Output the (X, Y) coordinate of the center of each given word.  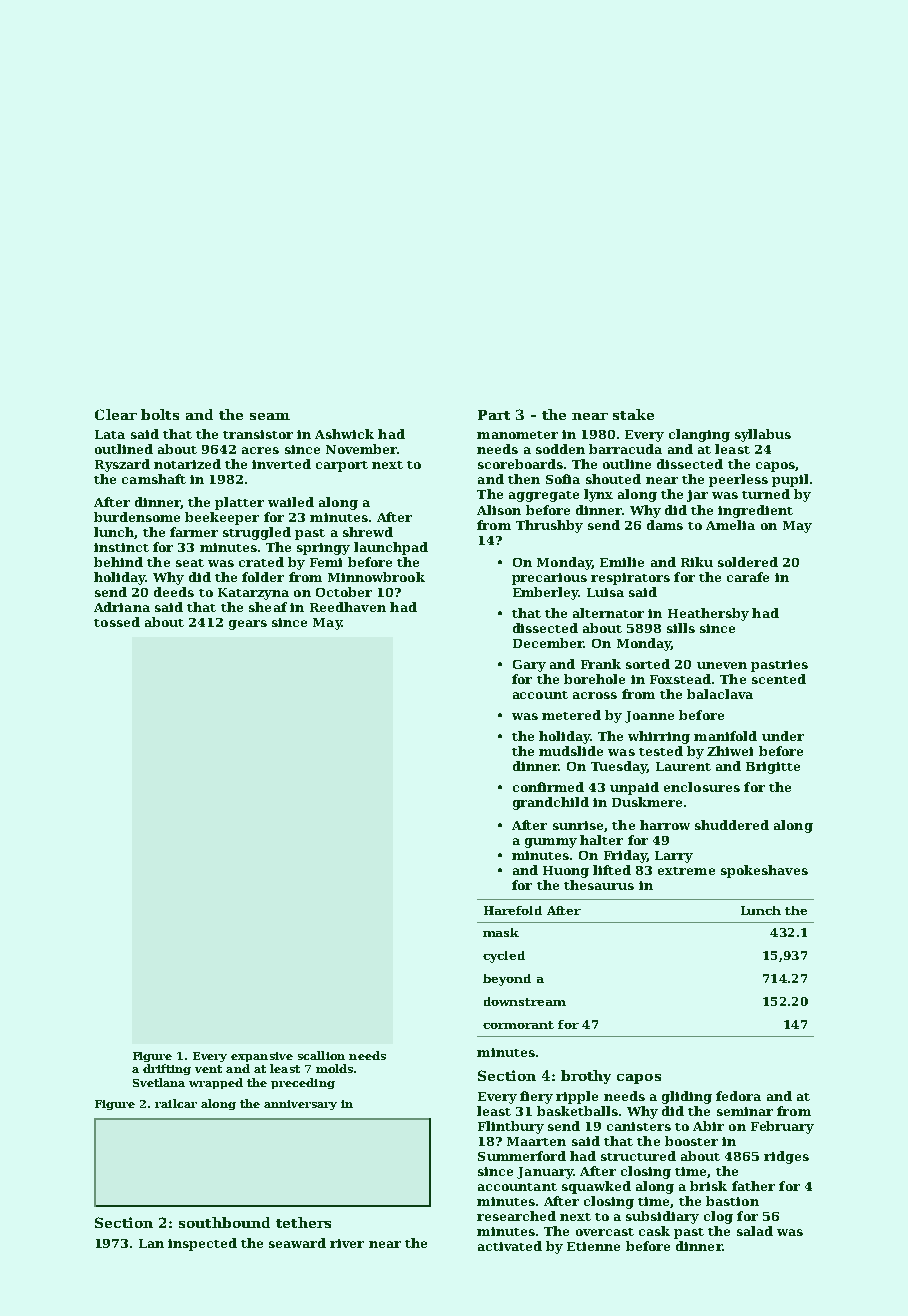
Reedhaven (348, 607)
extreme (686, 871)
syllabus (763, 435)
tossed (117, 622)
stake (633, 414)
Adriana (122, 607)
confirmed (548, 787)
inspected (202, 1244)
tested (661, 751)
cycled (504, 957)
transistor (258, 434)
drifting (167, 1069)
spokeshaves (764, 871)
